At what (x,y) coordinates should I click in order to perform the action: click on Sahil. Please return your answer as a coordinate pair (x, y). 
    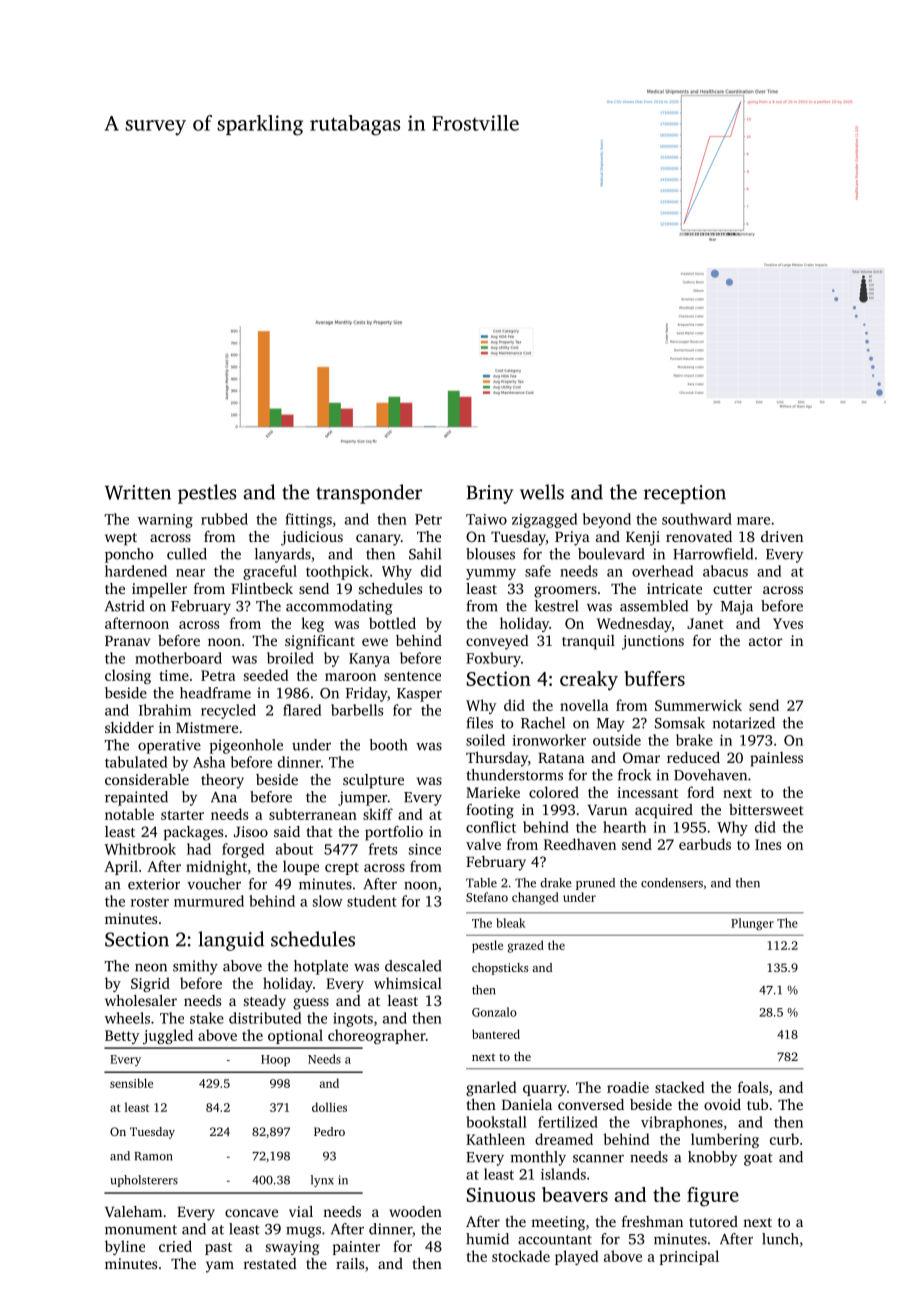
    Looking at the image, I should click on (425, 554).
